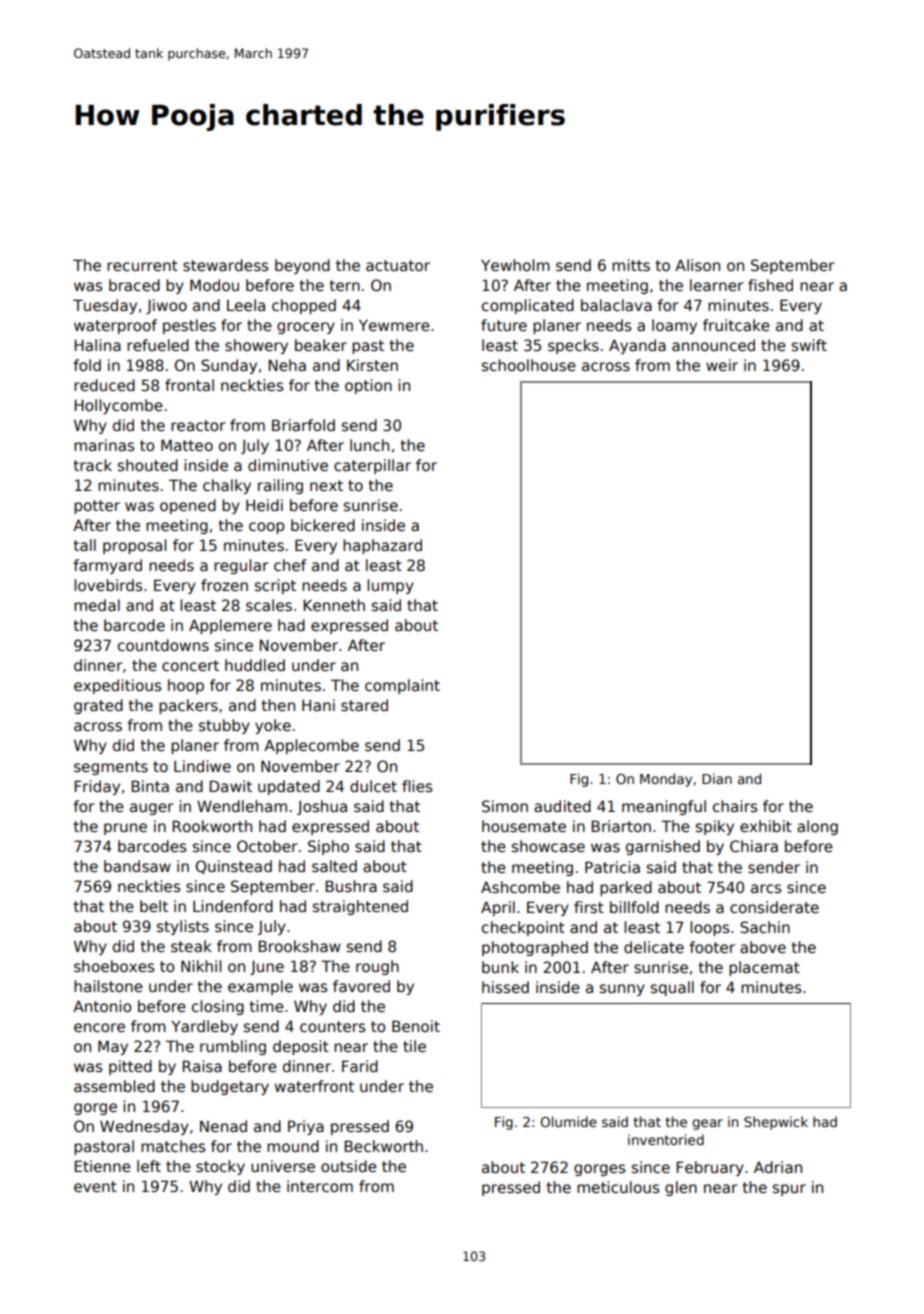  What do you see at coordinates (717, 778) in the page?
I see `Dian` at bounding box center [717, 778].
